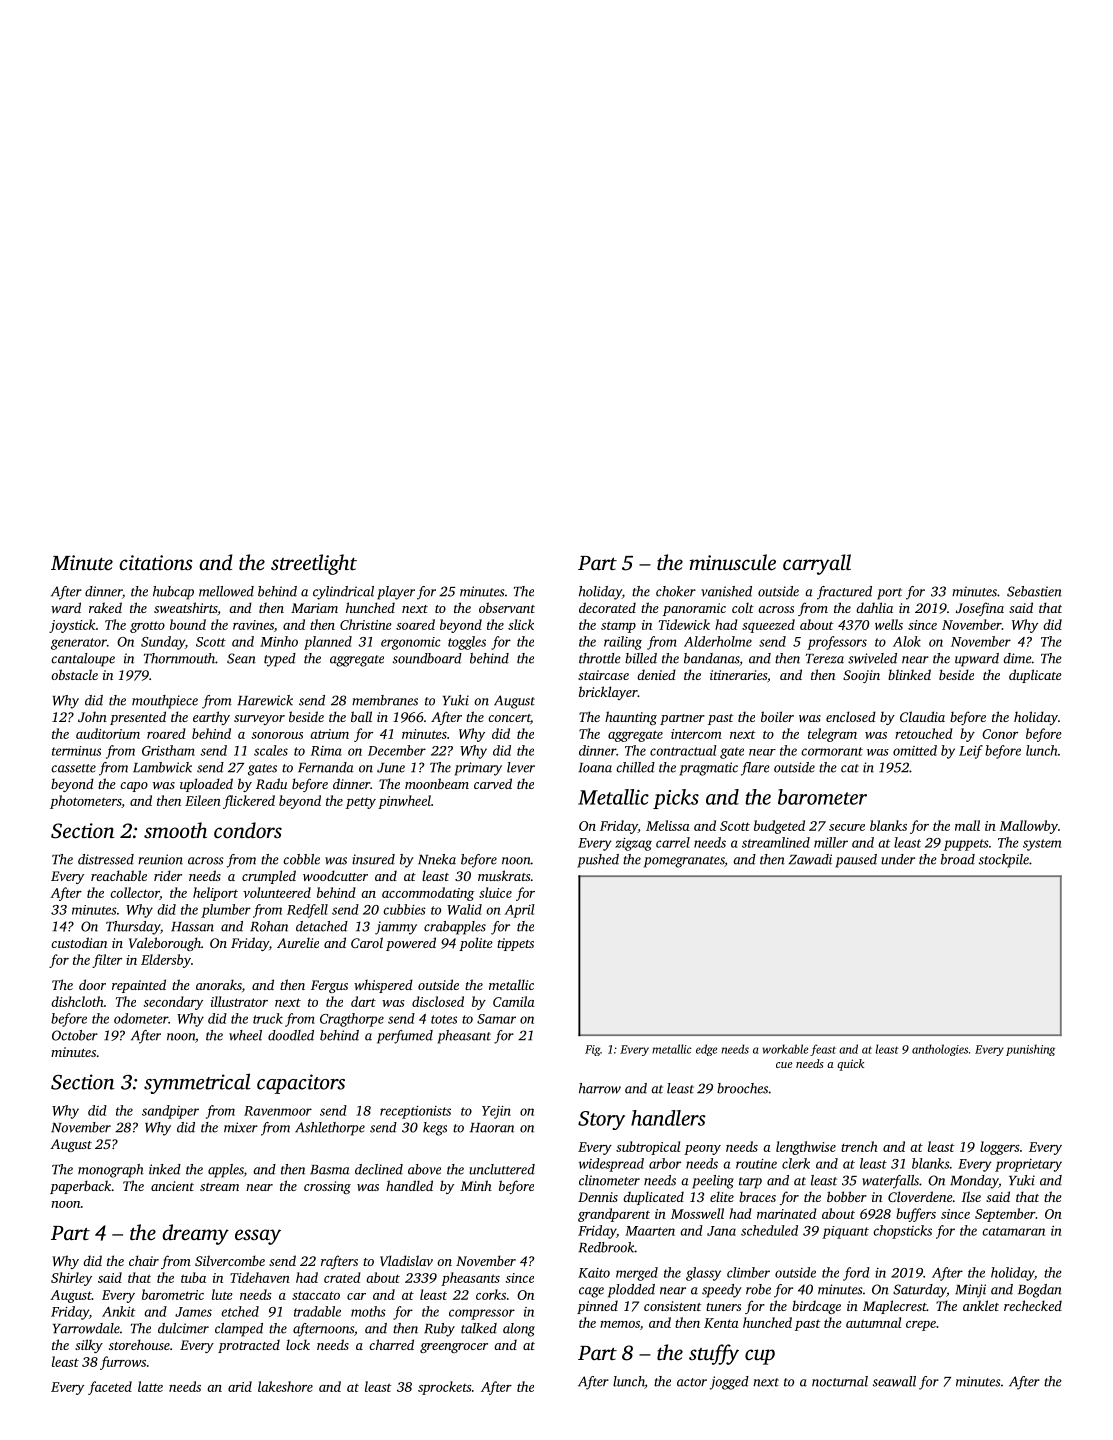  I want to click on streetlight, so click(314, 564).
